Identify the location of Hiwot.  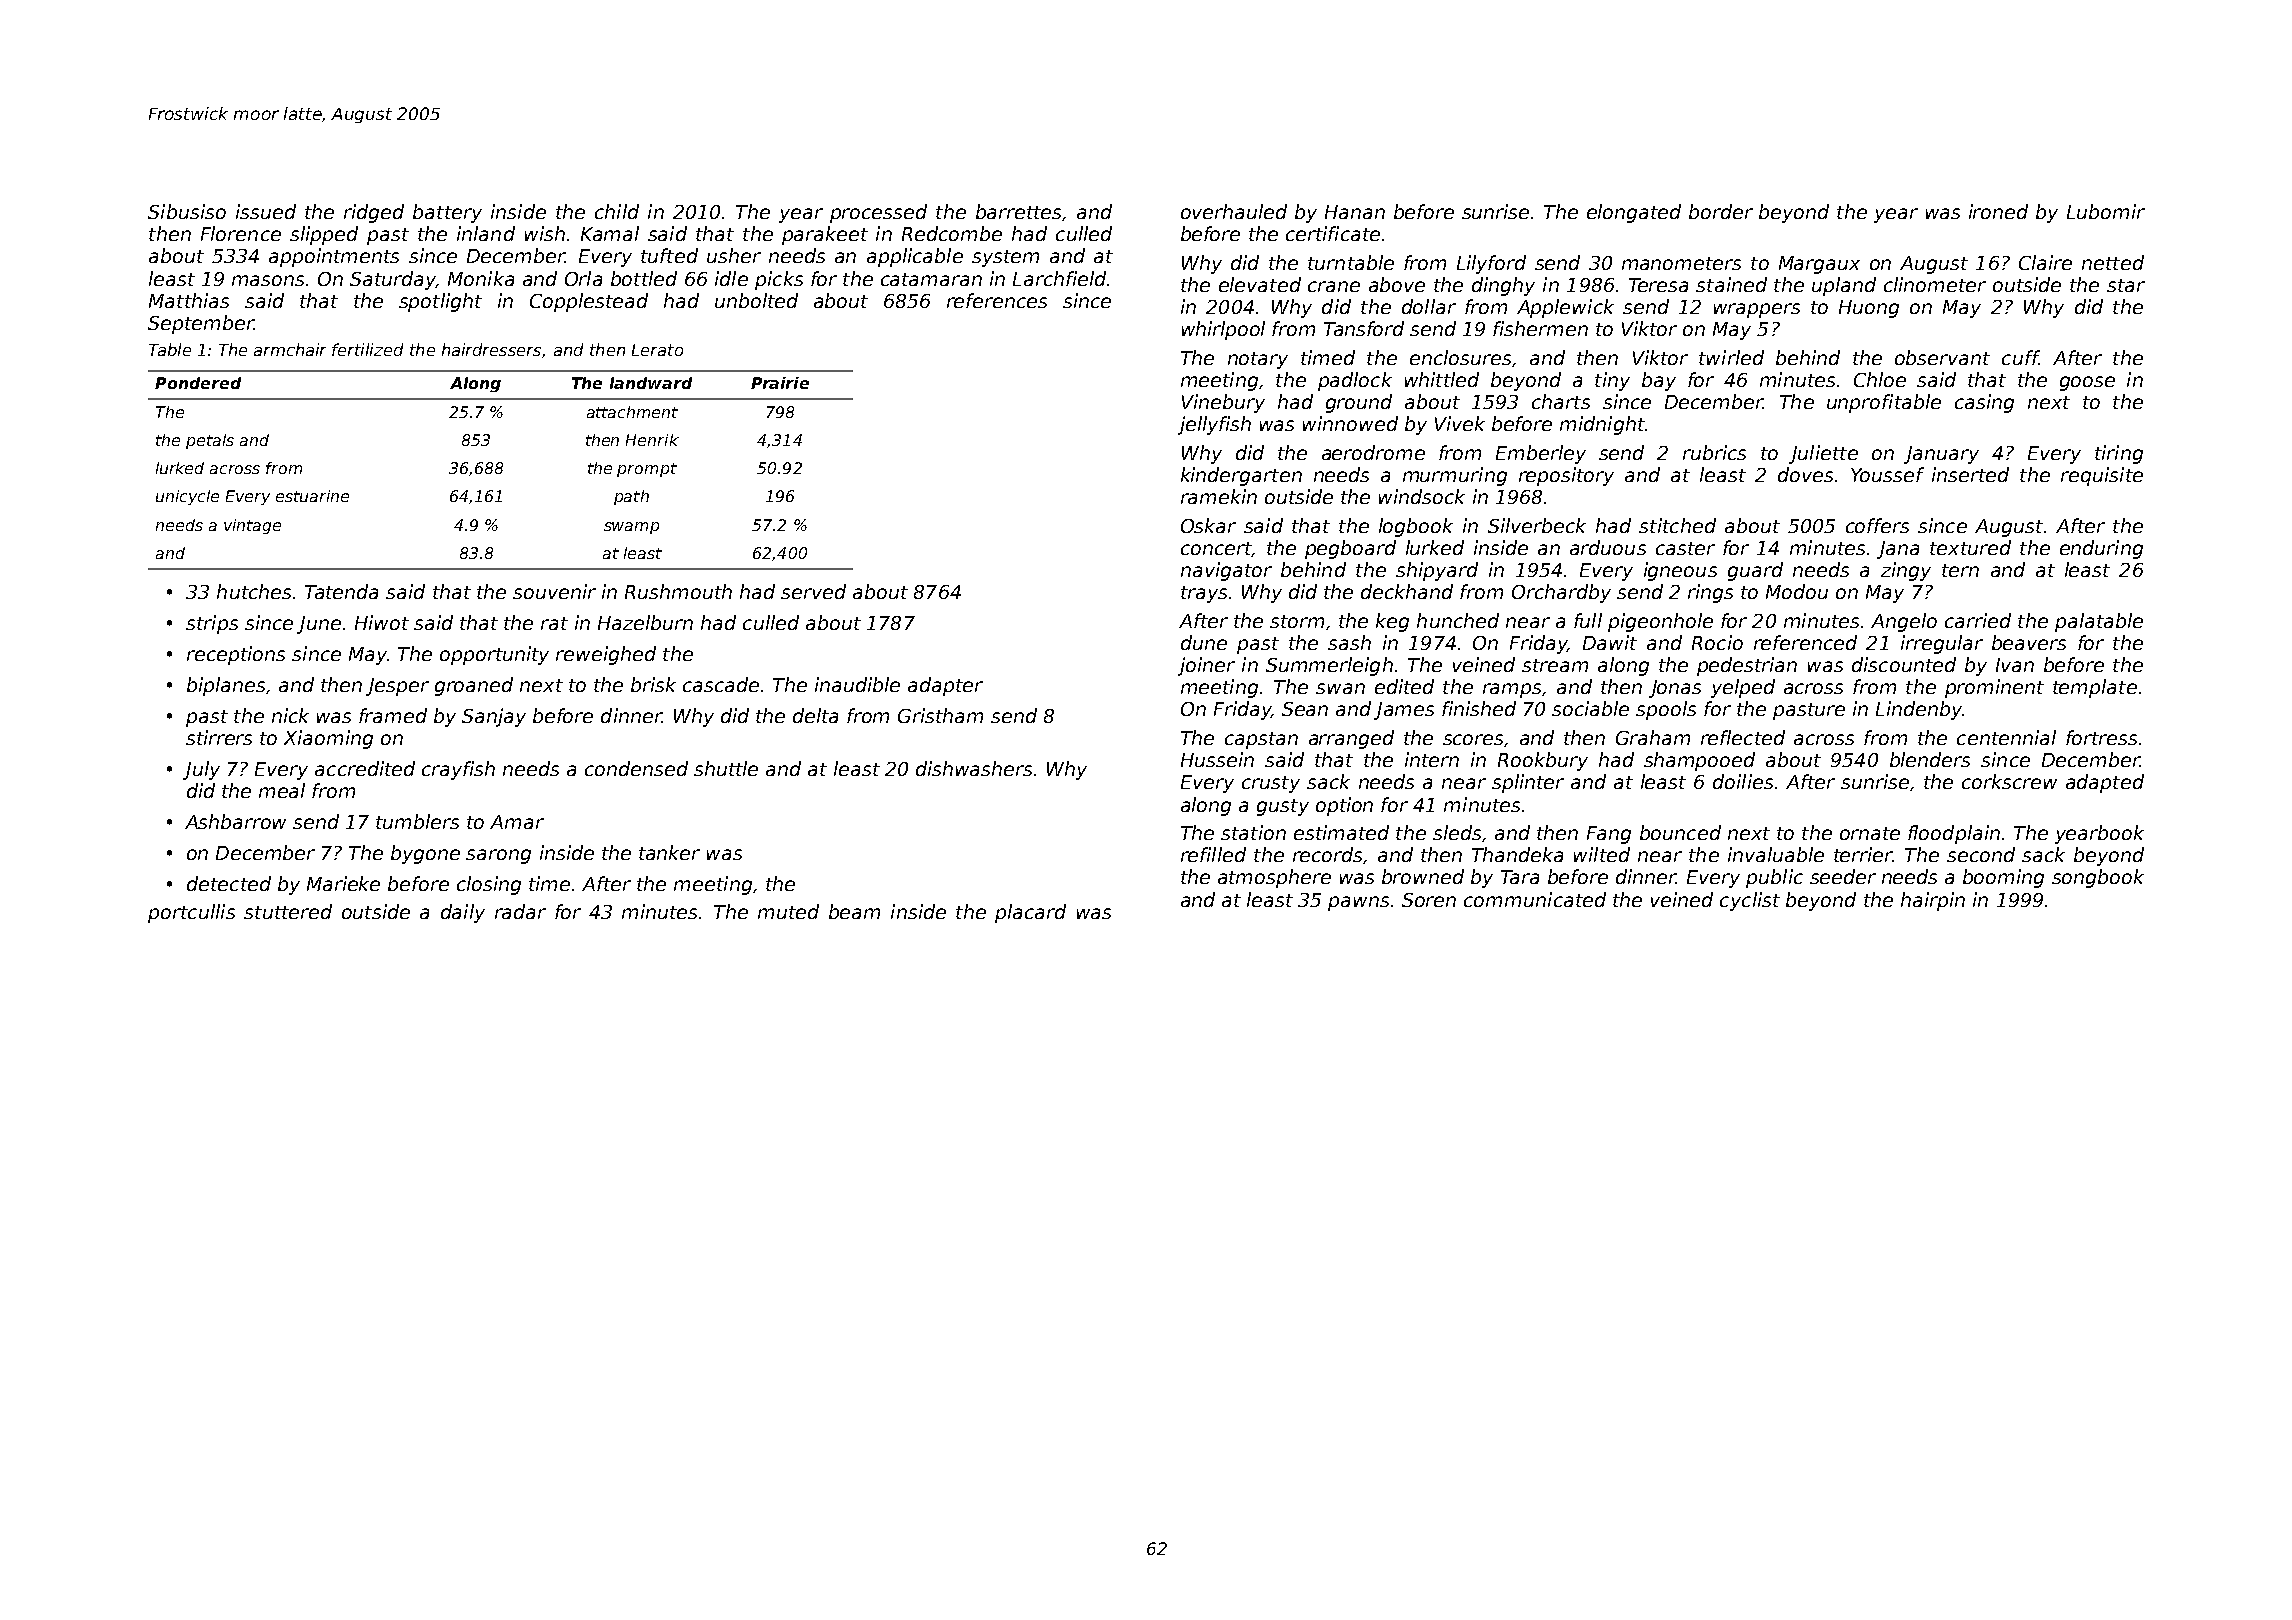
(382, 622).
